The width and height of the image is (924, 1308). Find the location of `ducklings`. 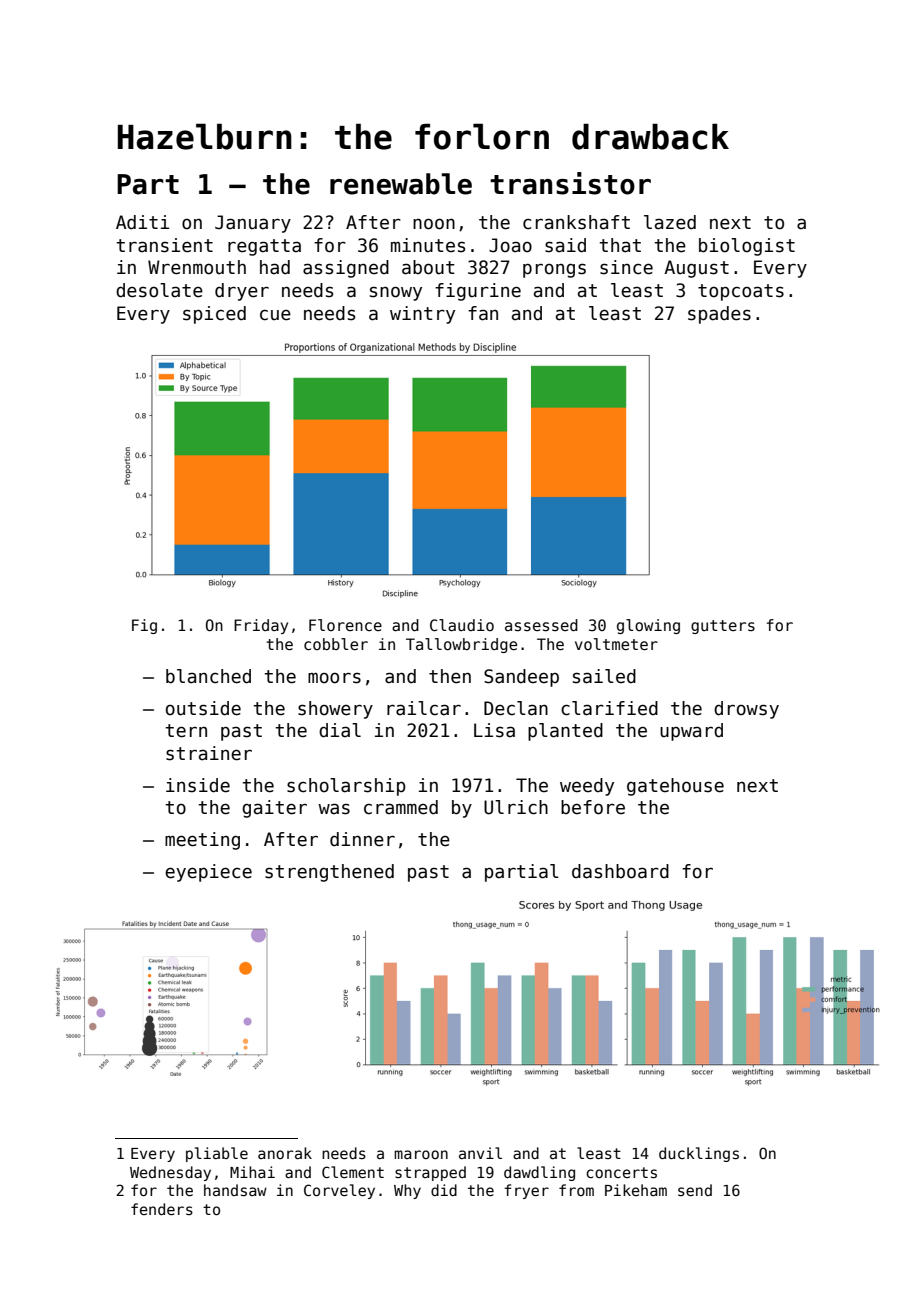

ducklings is located at coordinates (699, 1154).
